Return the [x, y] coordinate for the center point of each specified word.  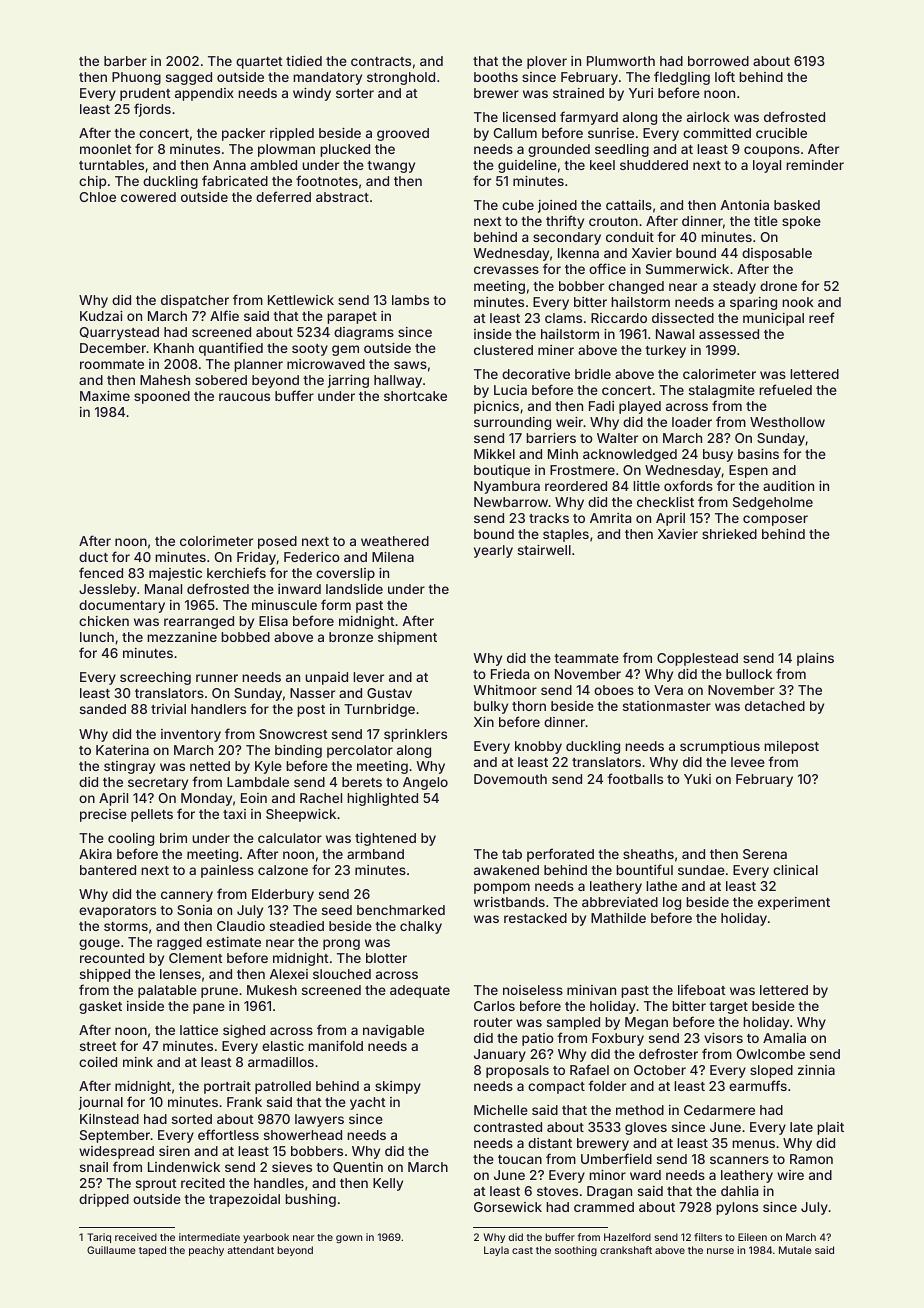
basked [797, 205]
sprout [156, 1185]
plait [830, 1128]
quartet [259, 63]
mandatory [327, 78]
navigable [393, 1031]
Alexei [288, 974]
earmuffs [758, 1085]
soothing [576, 1251]
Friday [256, 558]
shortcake [415, 396]
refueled [785, 389]
